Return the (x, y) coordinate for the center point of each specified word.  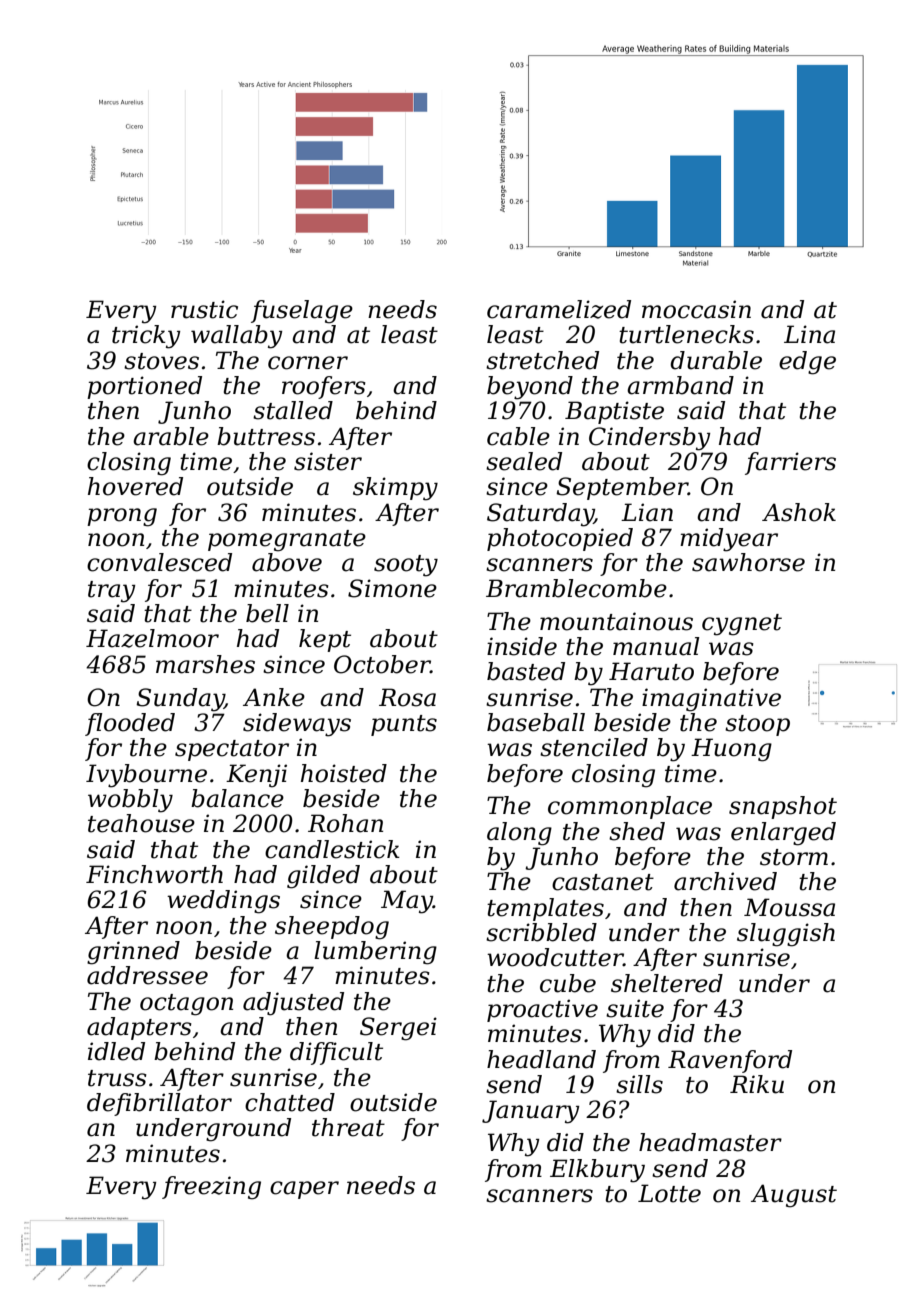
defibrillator (159, 1104)
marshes (205, 664)
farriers (790, 463)
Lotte (669, 1193)
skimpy (395, 489)
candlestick (332, 849)
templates (545, 909)
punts (404, 725)
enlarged (783, 834)
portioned (144, 387)
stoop (757, 725)
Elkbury (597, 1171)
